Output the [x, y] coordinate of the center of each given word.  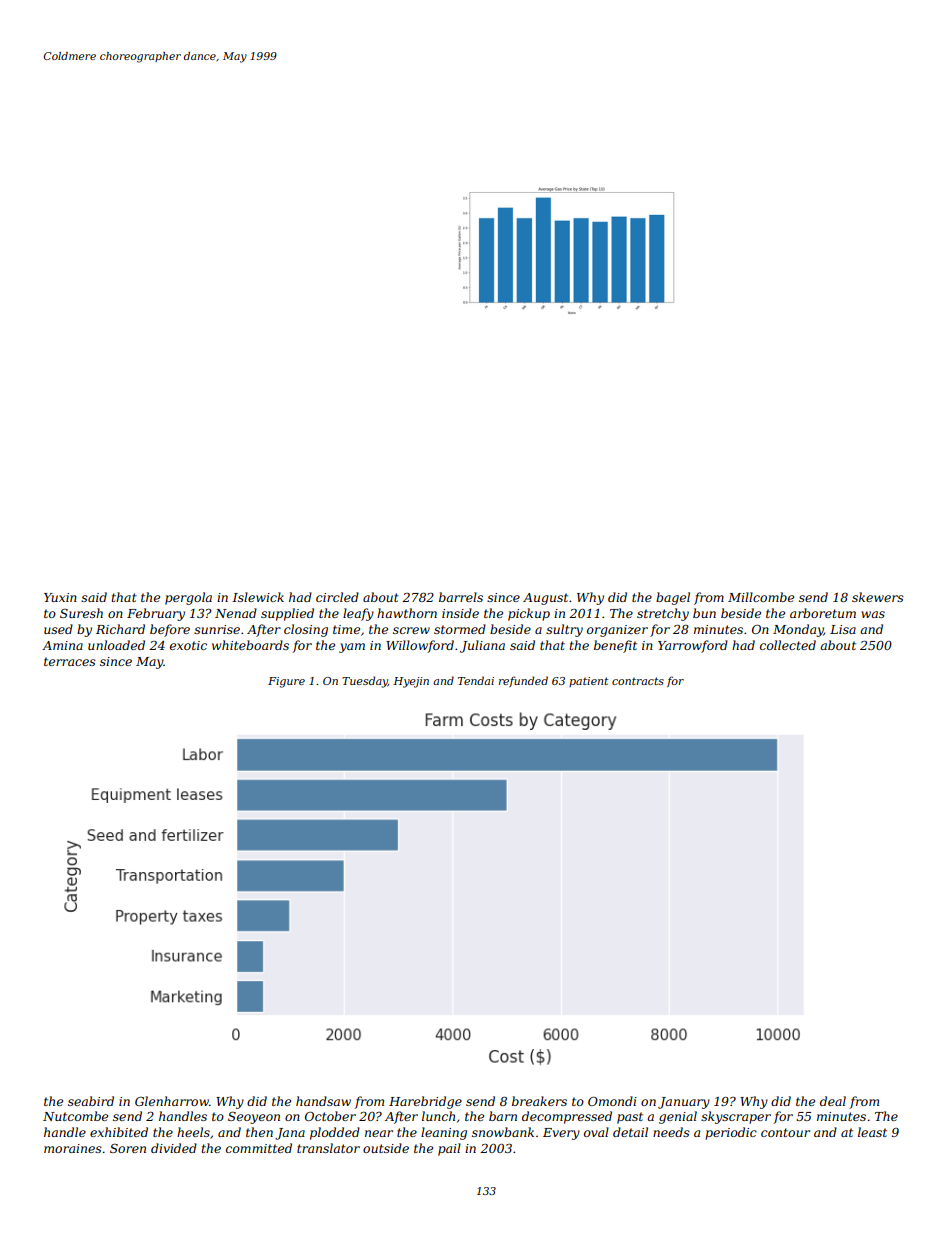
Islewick [258, 597]
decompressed [567, 1117]
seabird [91, 1101]
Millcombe [761, 597]
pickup [529, 614]
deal [833, 1101]
